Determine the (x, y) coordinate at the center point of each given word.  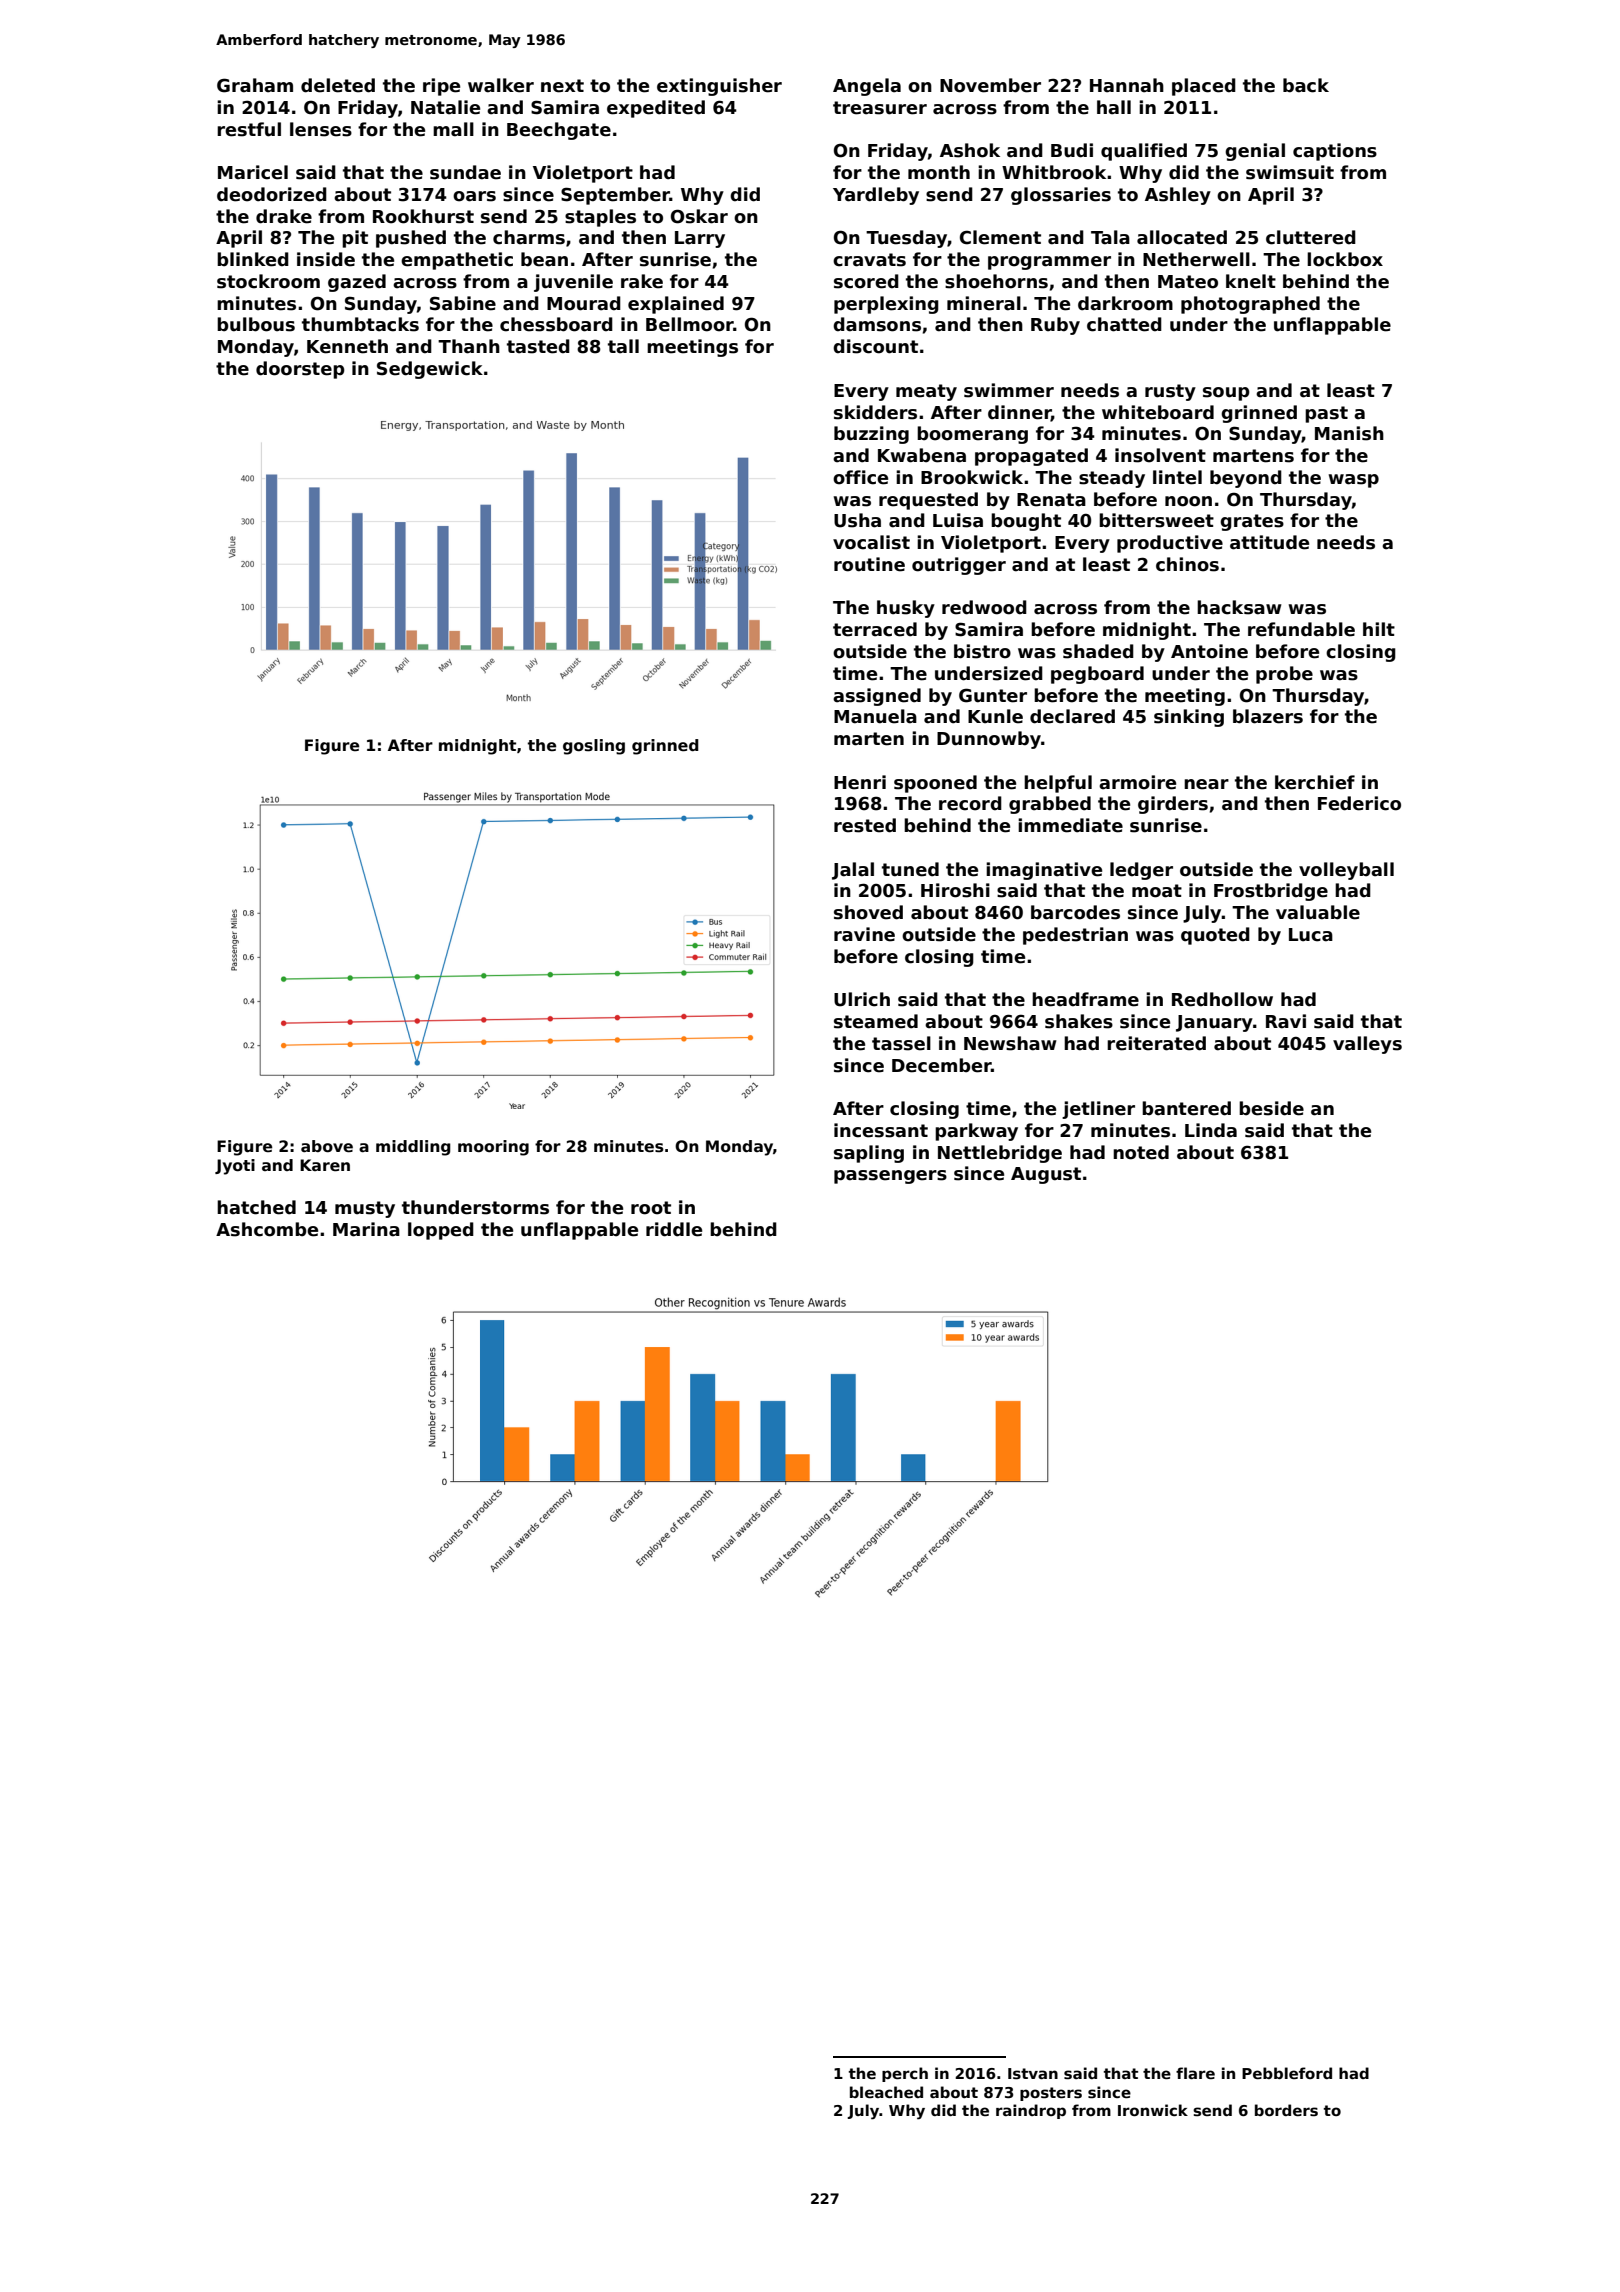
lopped (441, 1231)
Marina (366, 1229)
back (1306, 85)
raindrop (1031, 2111)
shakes (1079, 1021)
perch (905, 2074)
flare (1195, 2073)
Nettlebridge (1000, 1154)
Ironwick (1153, 2110)
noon (1188, 501)
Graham (255, 85)
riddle (674, 1229)
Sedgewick (430, 370)
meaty (926, 392)
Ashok (970, 150)
